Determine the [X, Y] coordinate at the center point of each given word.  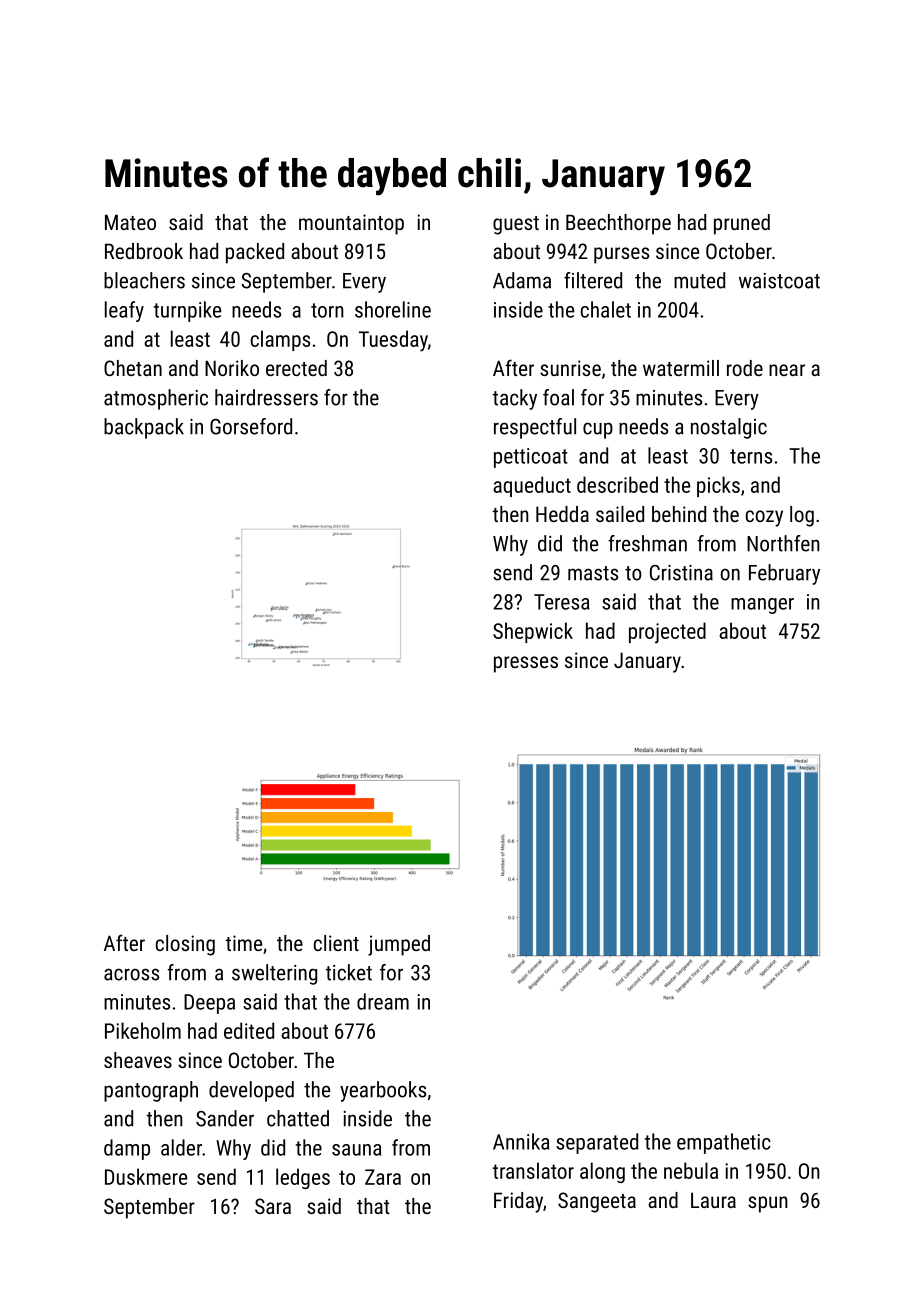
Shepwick [533, 632]
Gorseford [251, 426]
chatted [298, 1118]
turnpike [187, 311]
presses [526, 664]
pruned [742, 224]
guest [516, 225]
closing [185, 945]
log [802, 516]
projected [667, 633]
